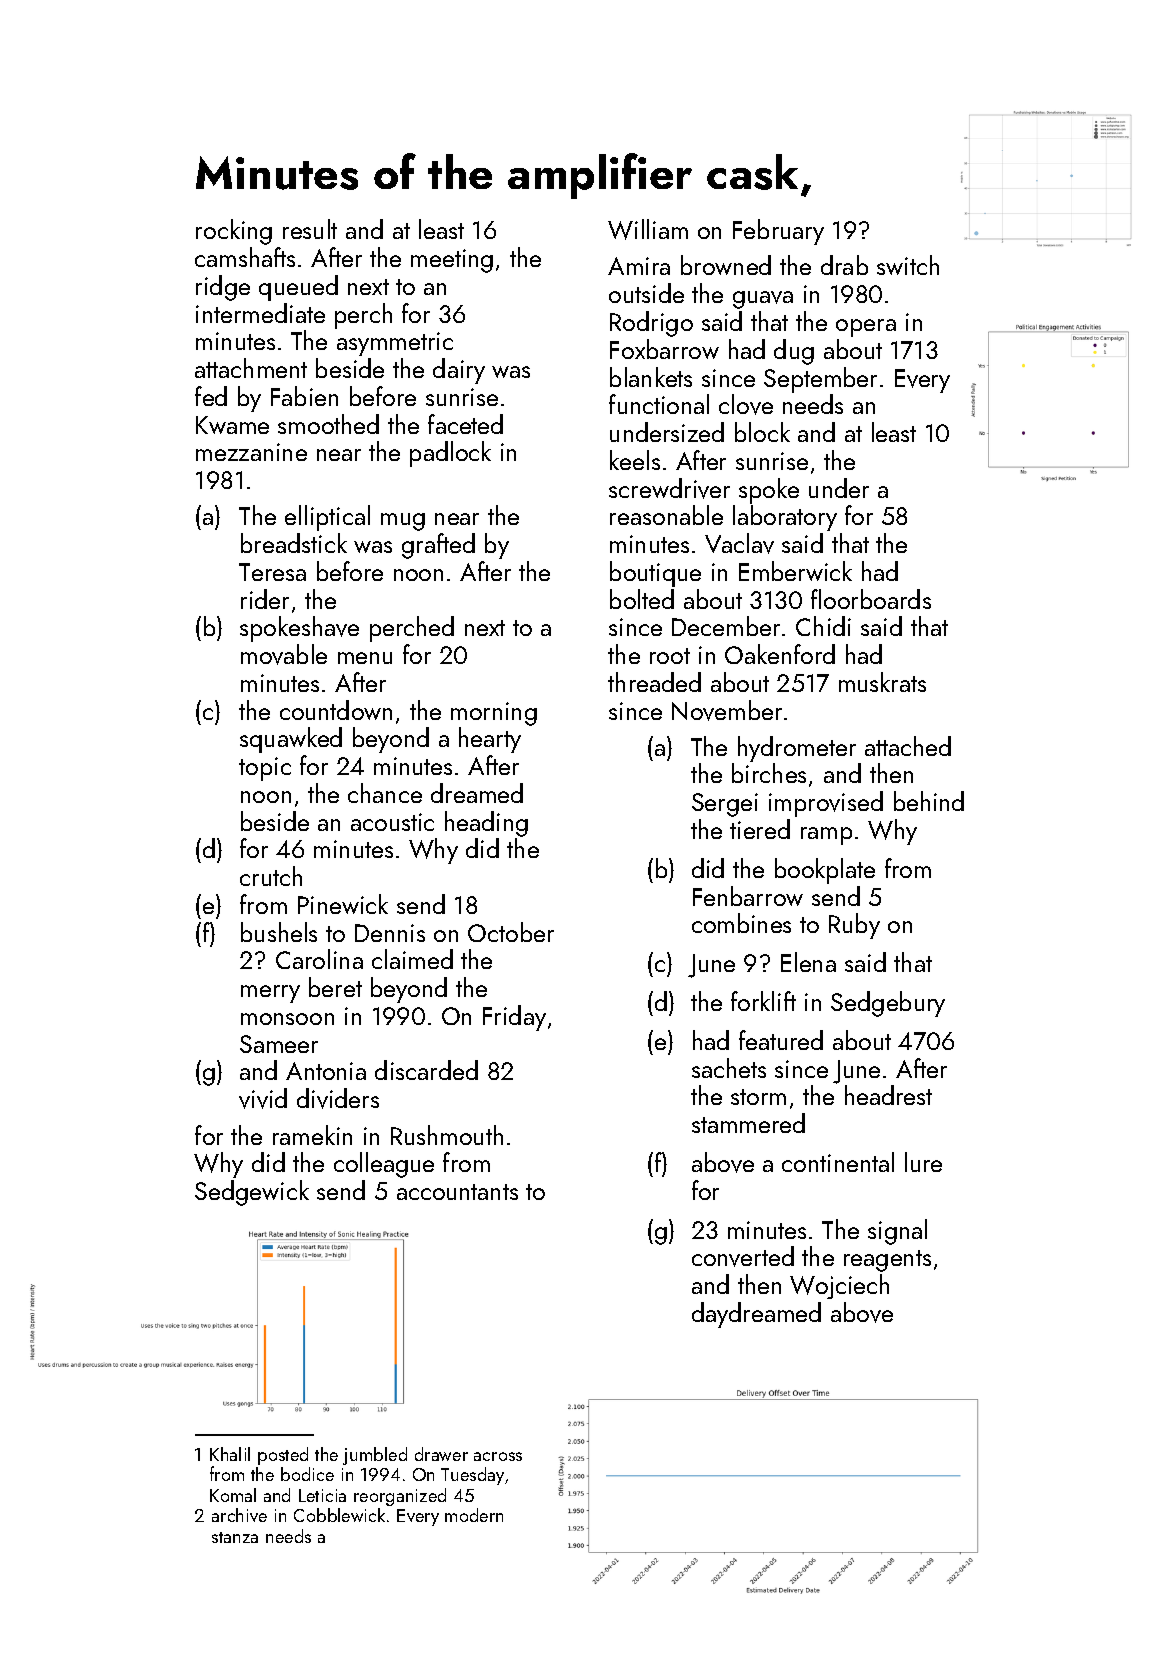 The image size is (1165, 1654). I want to click on Sergei, so click(725, 805).
